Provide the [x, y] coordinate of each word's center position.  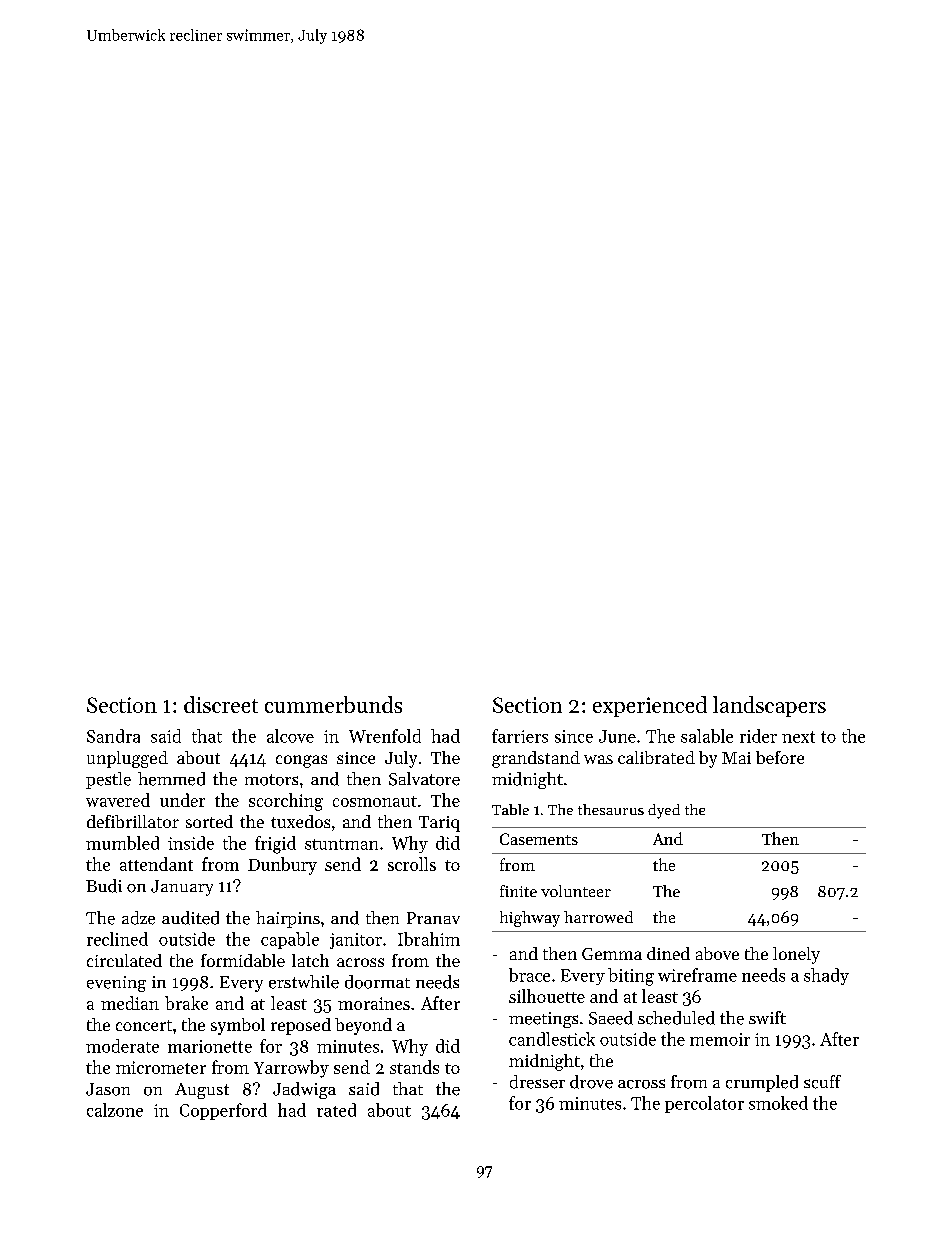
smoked [778, 1103]
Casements [539, 839]
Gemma [612, 954]
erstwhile [304, 982]
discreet [221, 704]
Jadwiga [304, 1090]
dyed [664, 811]
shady [826, 976]
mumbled [122, 843]
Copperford [223, 1111]
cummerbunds [333, 704]
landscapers [769, 706]
